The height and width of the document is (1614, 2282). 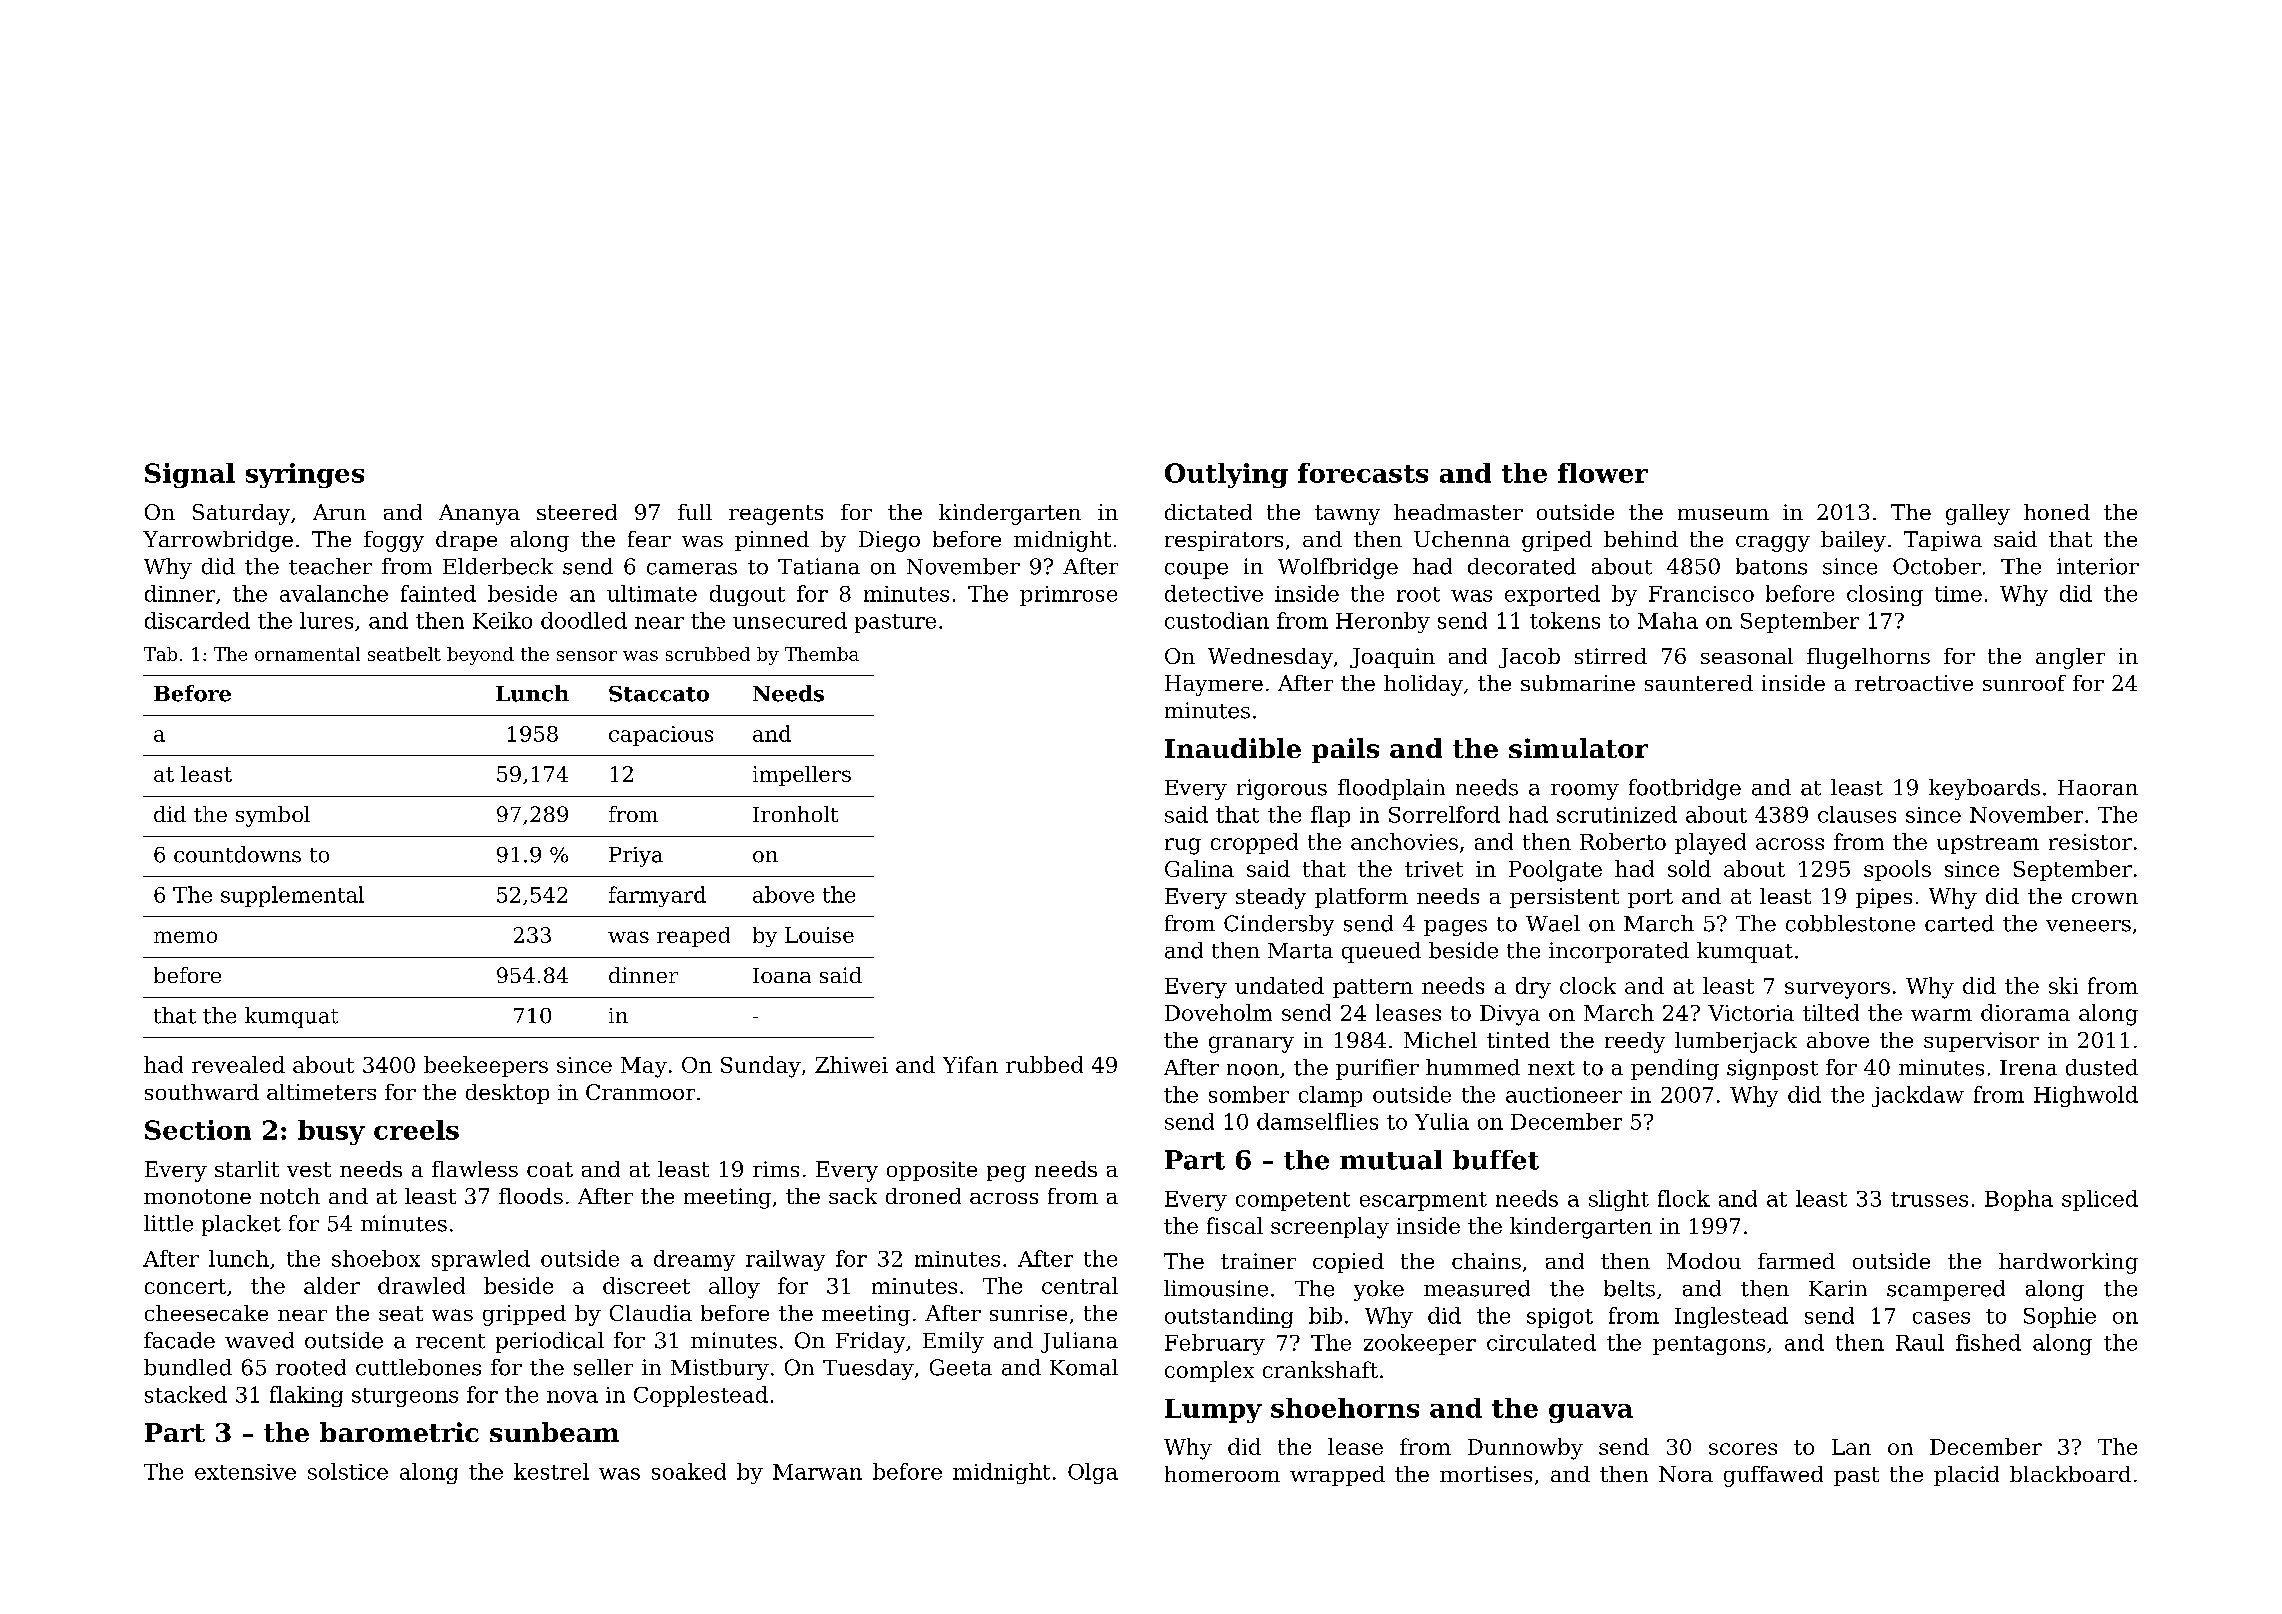 I want to click on syringes, so click(x=305, y=475).
